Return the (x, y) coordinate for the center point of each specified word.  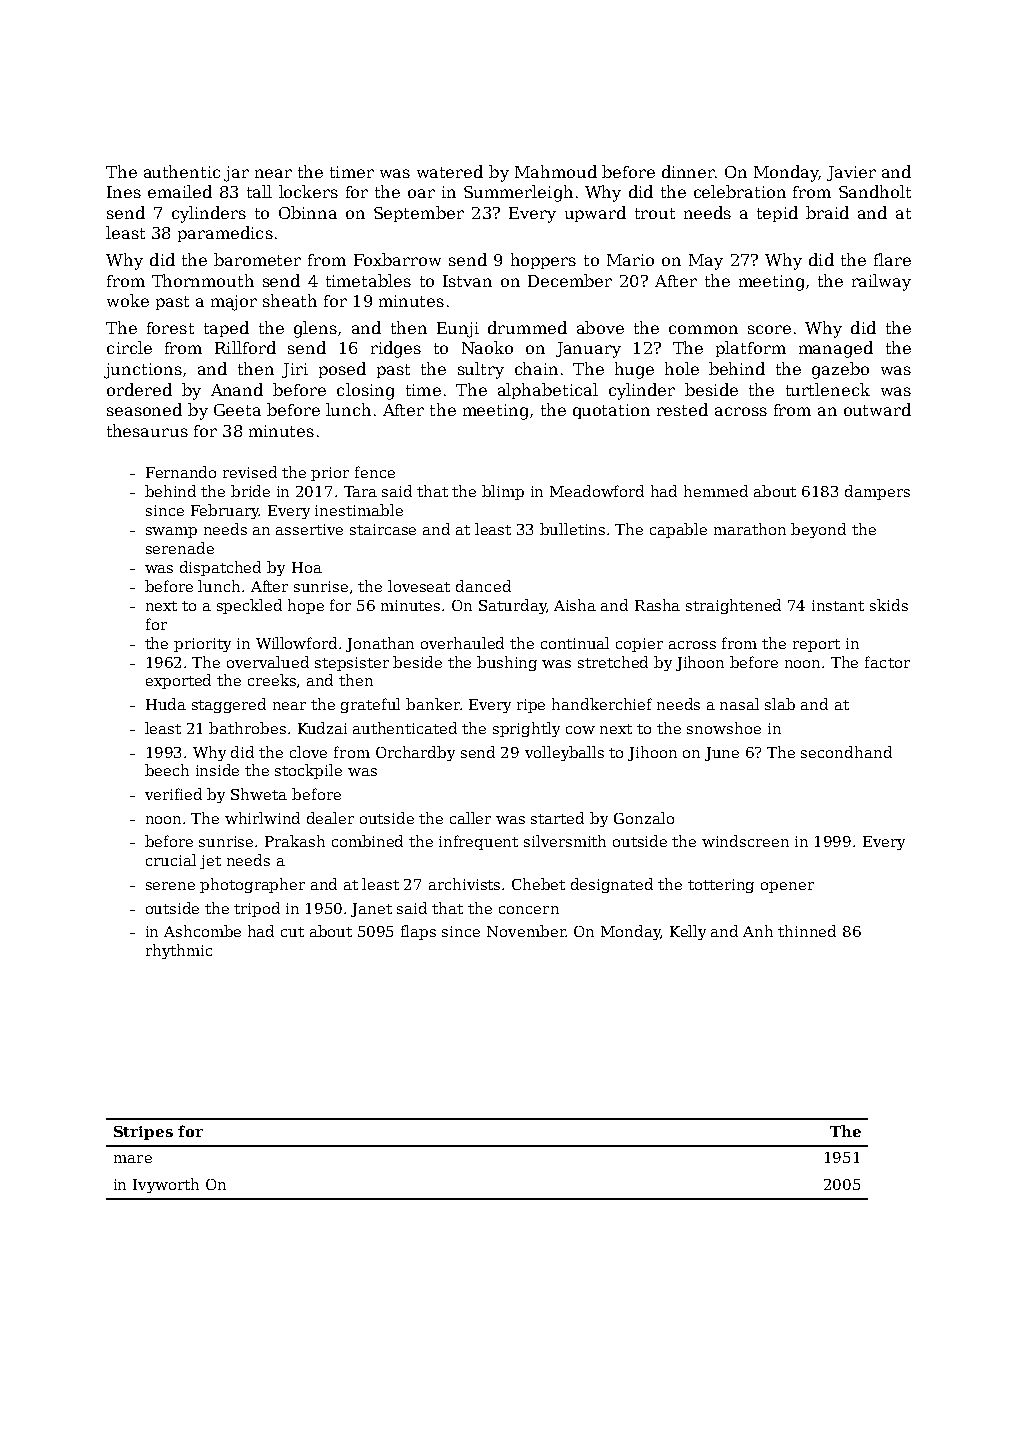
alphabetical (548, 391)
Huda (166, 704)
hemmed (716, 491)
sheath (290, 300)
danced (483, 586)
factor (887, 662)
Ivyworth (166, 1185)
